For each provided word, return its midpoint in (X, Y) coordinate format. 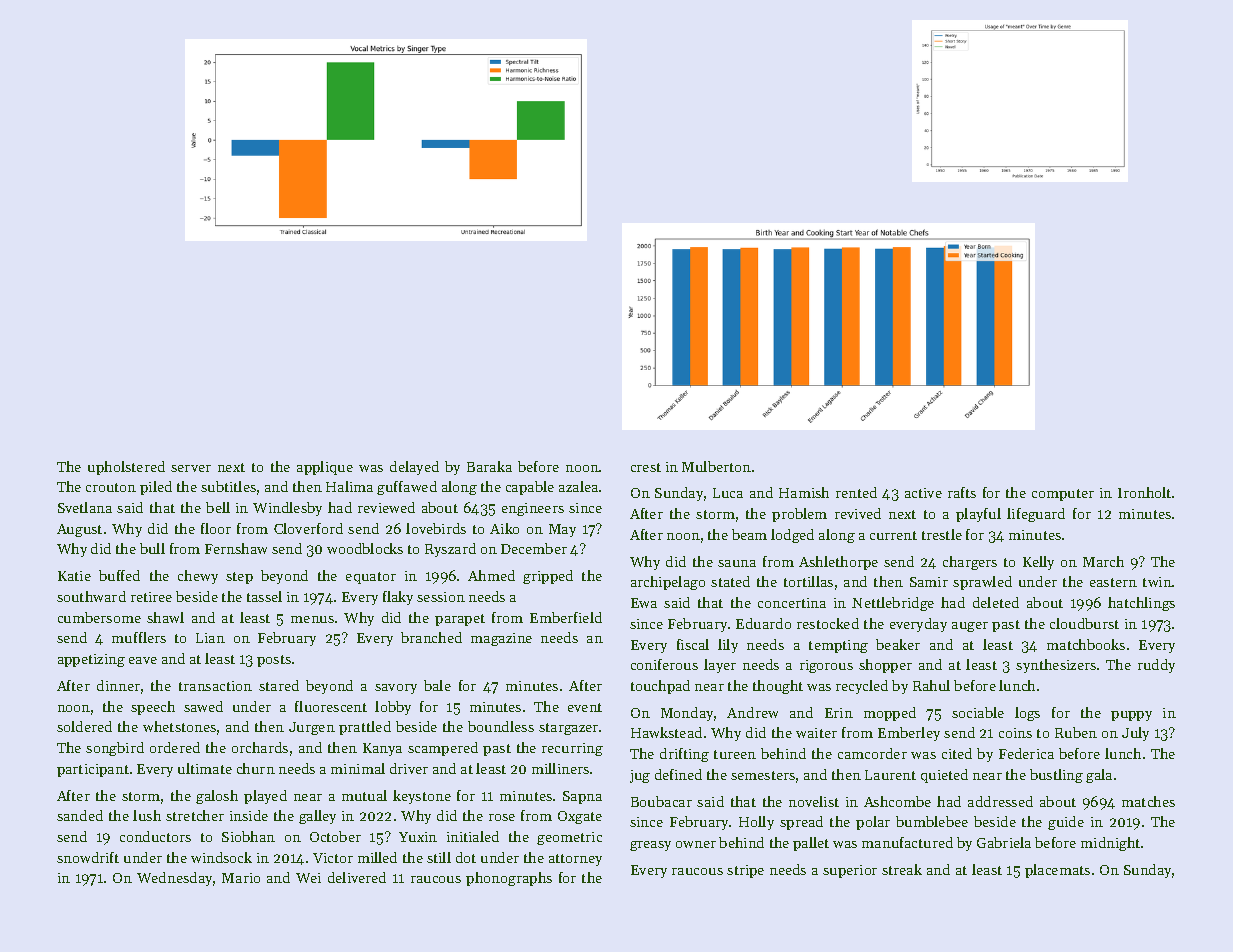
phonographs (509, 879)
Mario (241, 878)
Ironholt (1144, 492)
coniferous (664, 664)
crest (646, 467)
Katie (74, 576)
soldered (84, 726)
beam (749, 534)
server (191, 468)
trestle (942, 534)
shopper (885, 666)
